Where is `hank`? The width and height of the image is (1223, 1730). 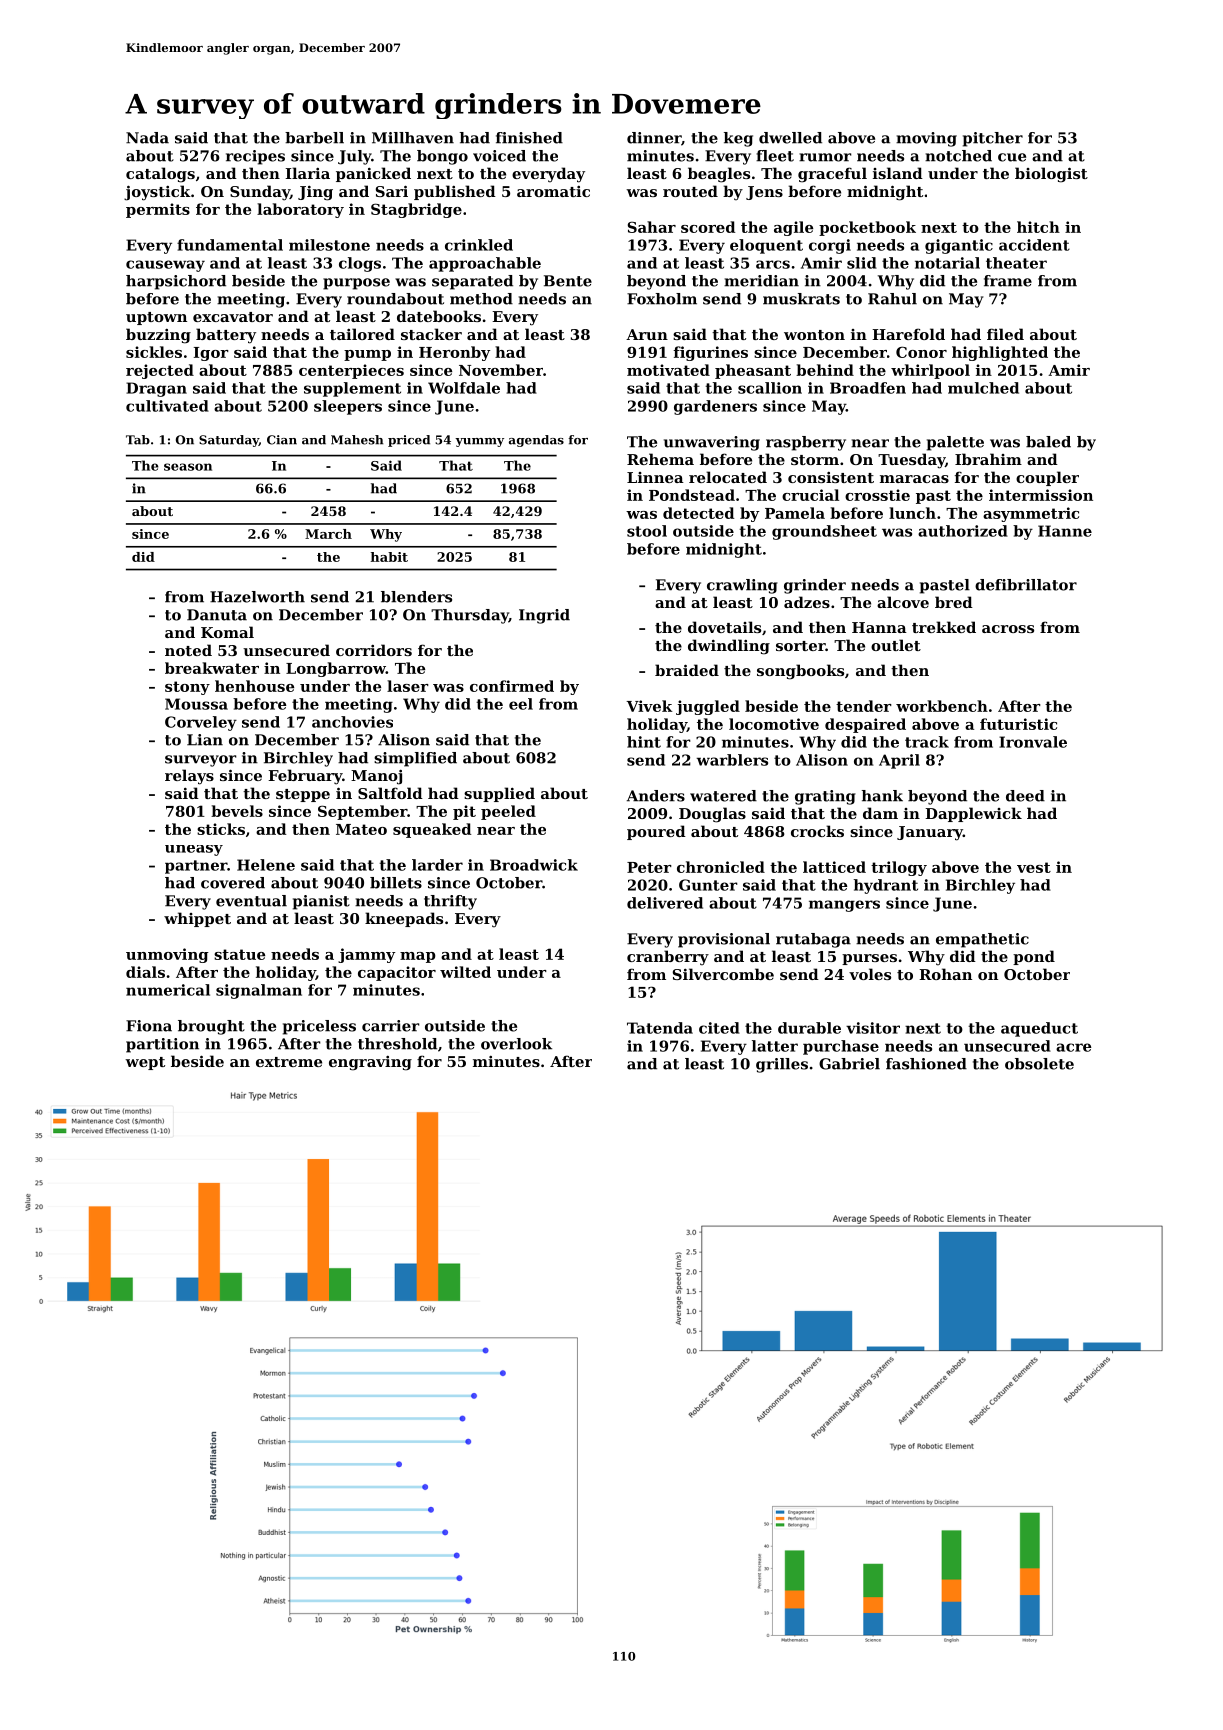
hank is located at coordinates (882, 796).
